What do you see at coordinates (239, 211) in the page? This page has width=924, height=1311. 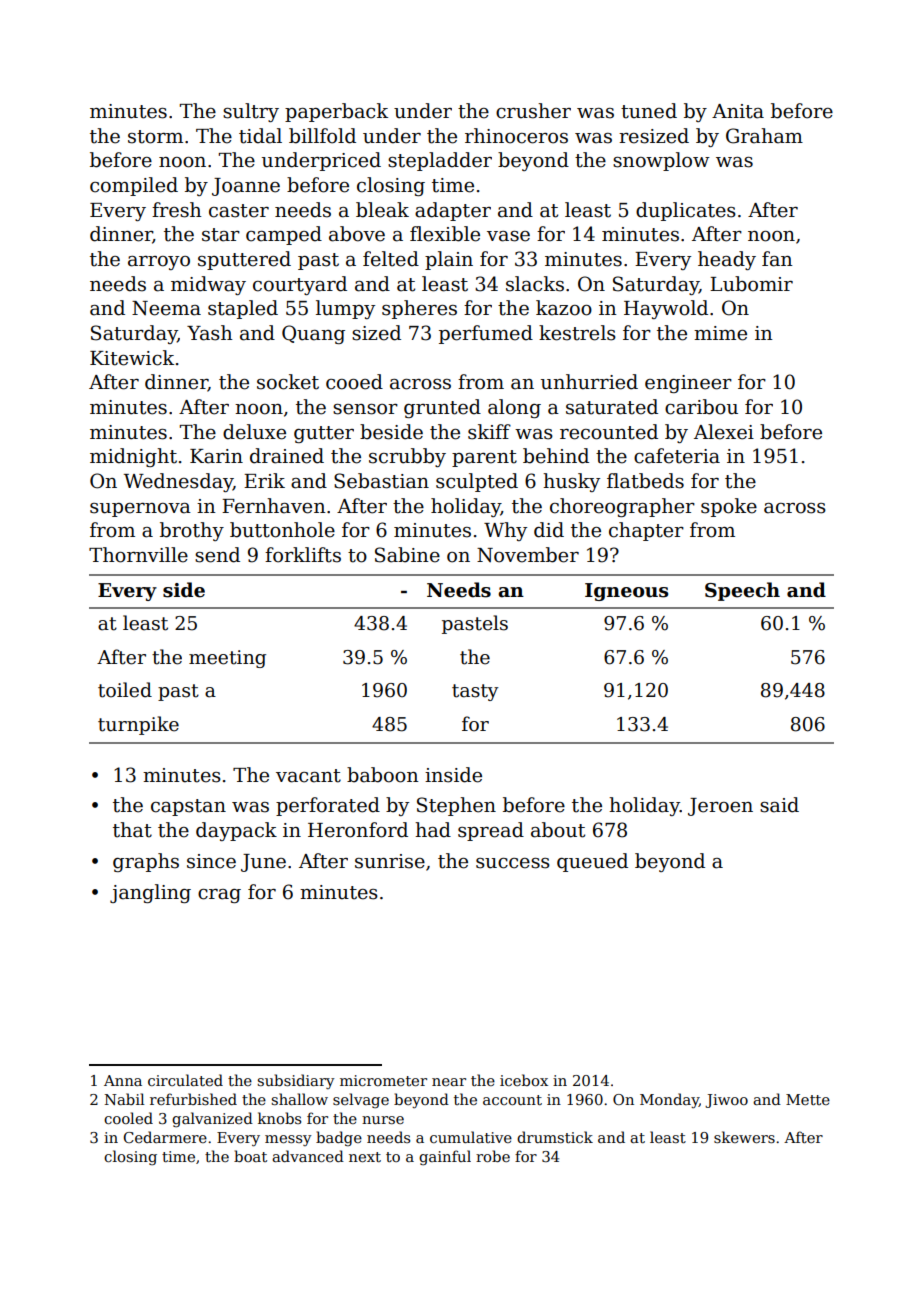 I see `caster` at bounding box center [239, 211].
